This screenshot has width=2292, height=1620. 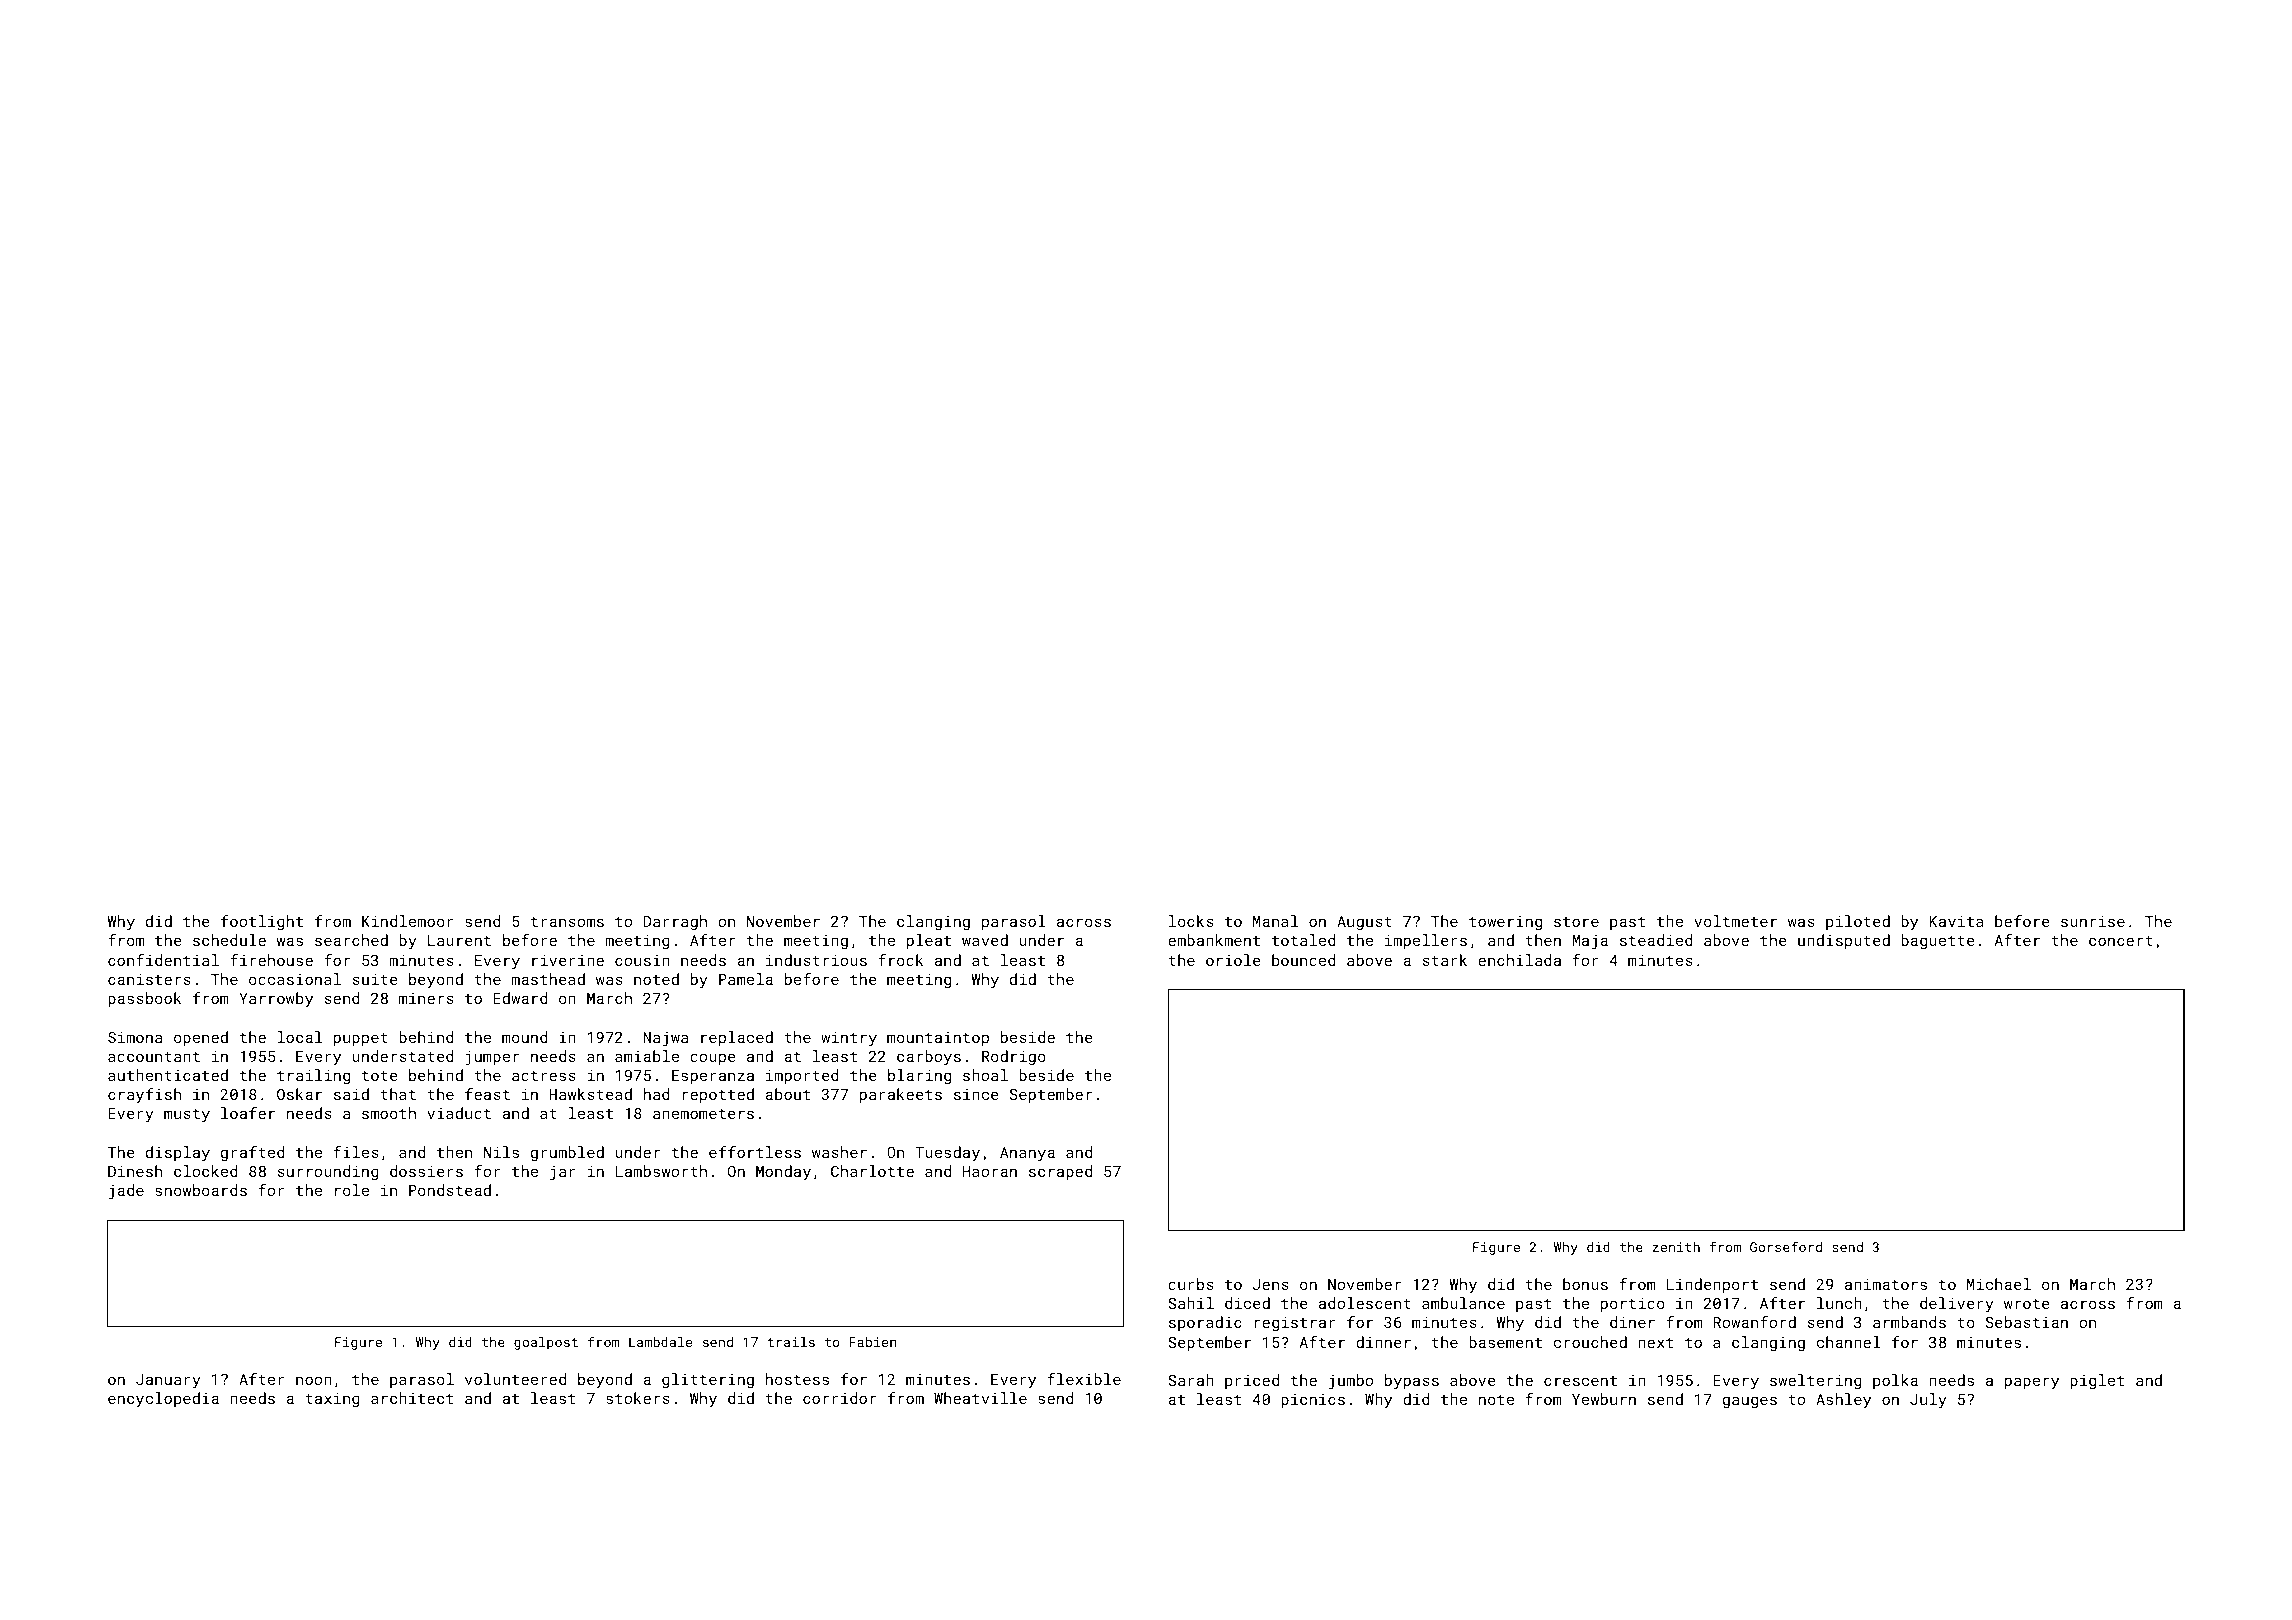 What do you see at coordinates (352, 1190) in the screenshot?
I see `role` at bounding box center [352, 1190].
